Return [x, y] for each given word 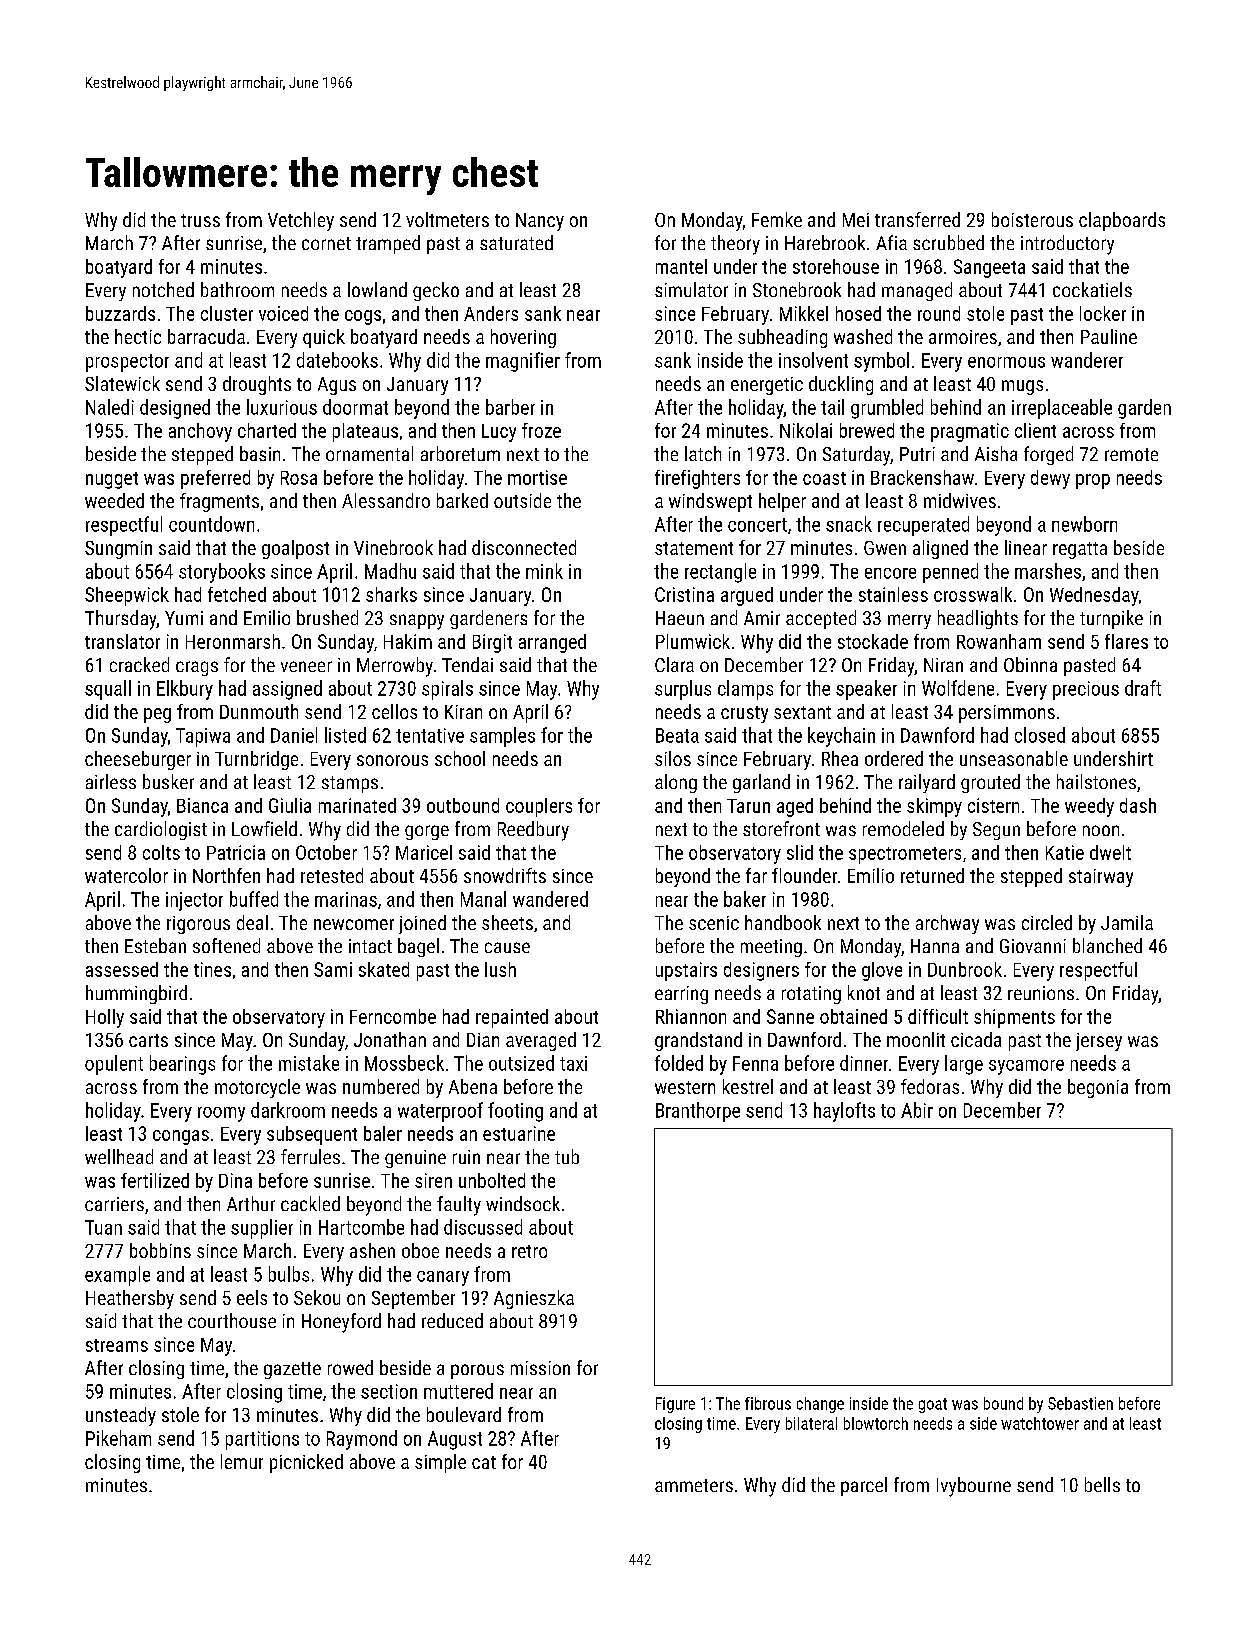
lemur [242, 1461]
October [326, 852]
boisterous [1032, 219]
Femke [777, 219]
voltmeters [447, 219]
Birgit [492, 643]
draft [1143, 688]
